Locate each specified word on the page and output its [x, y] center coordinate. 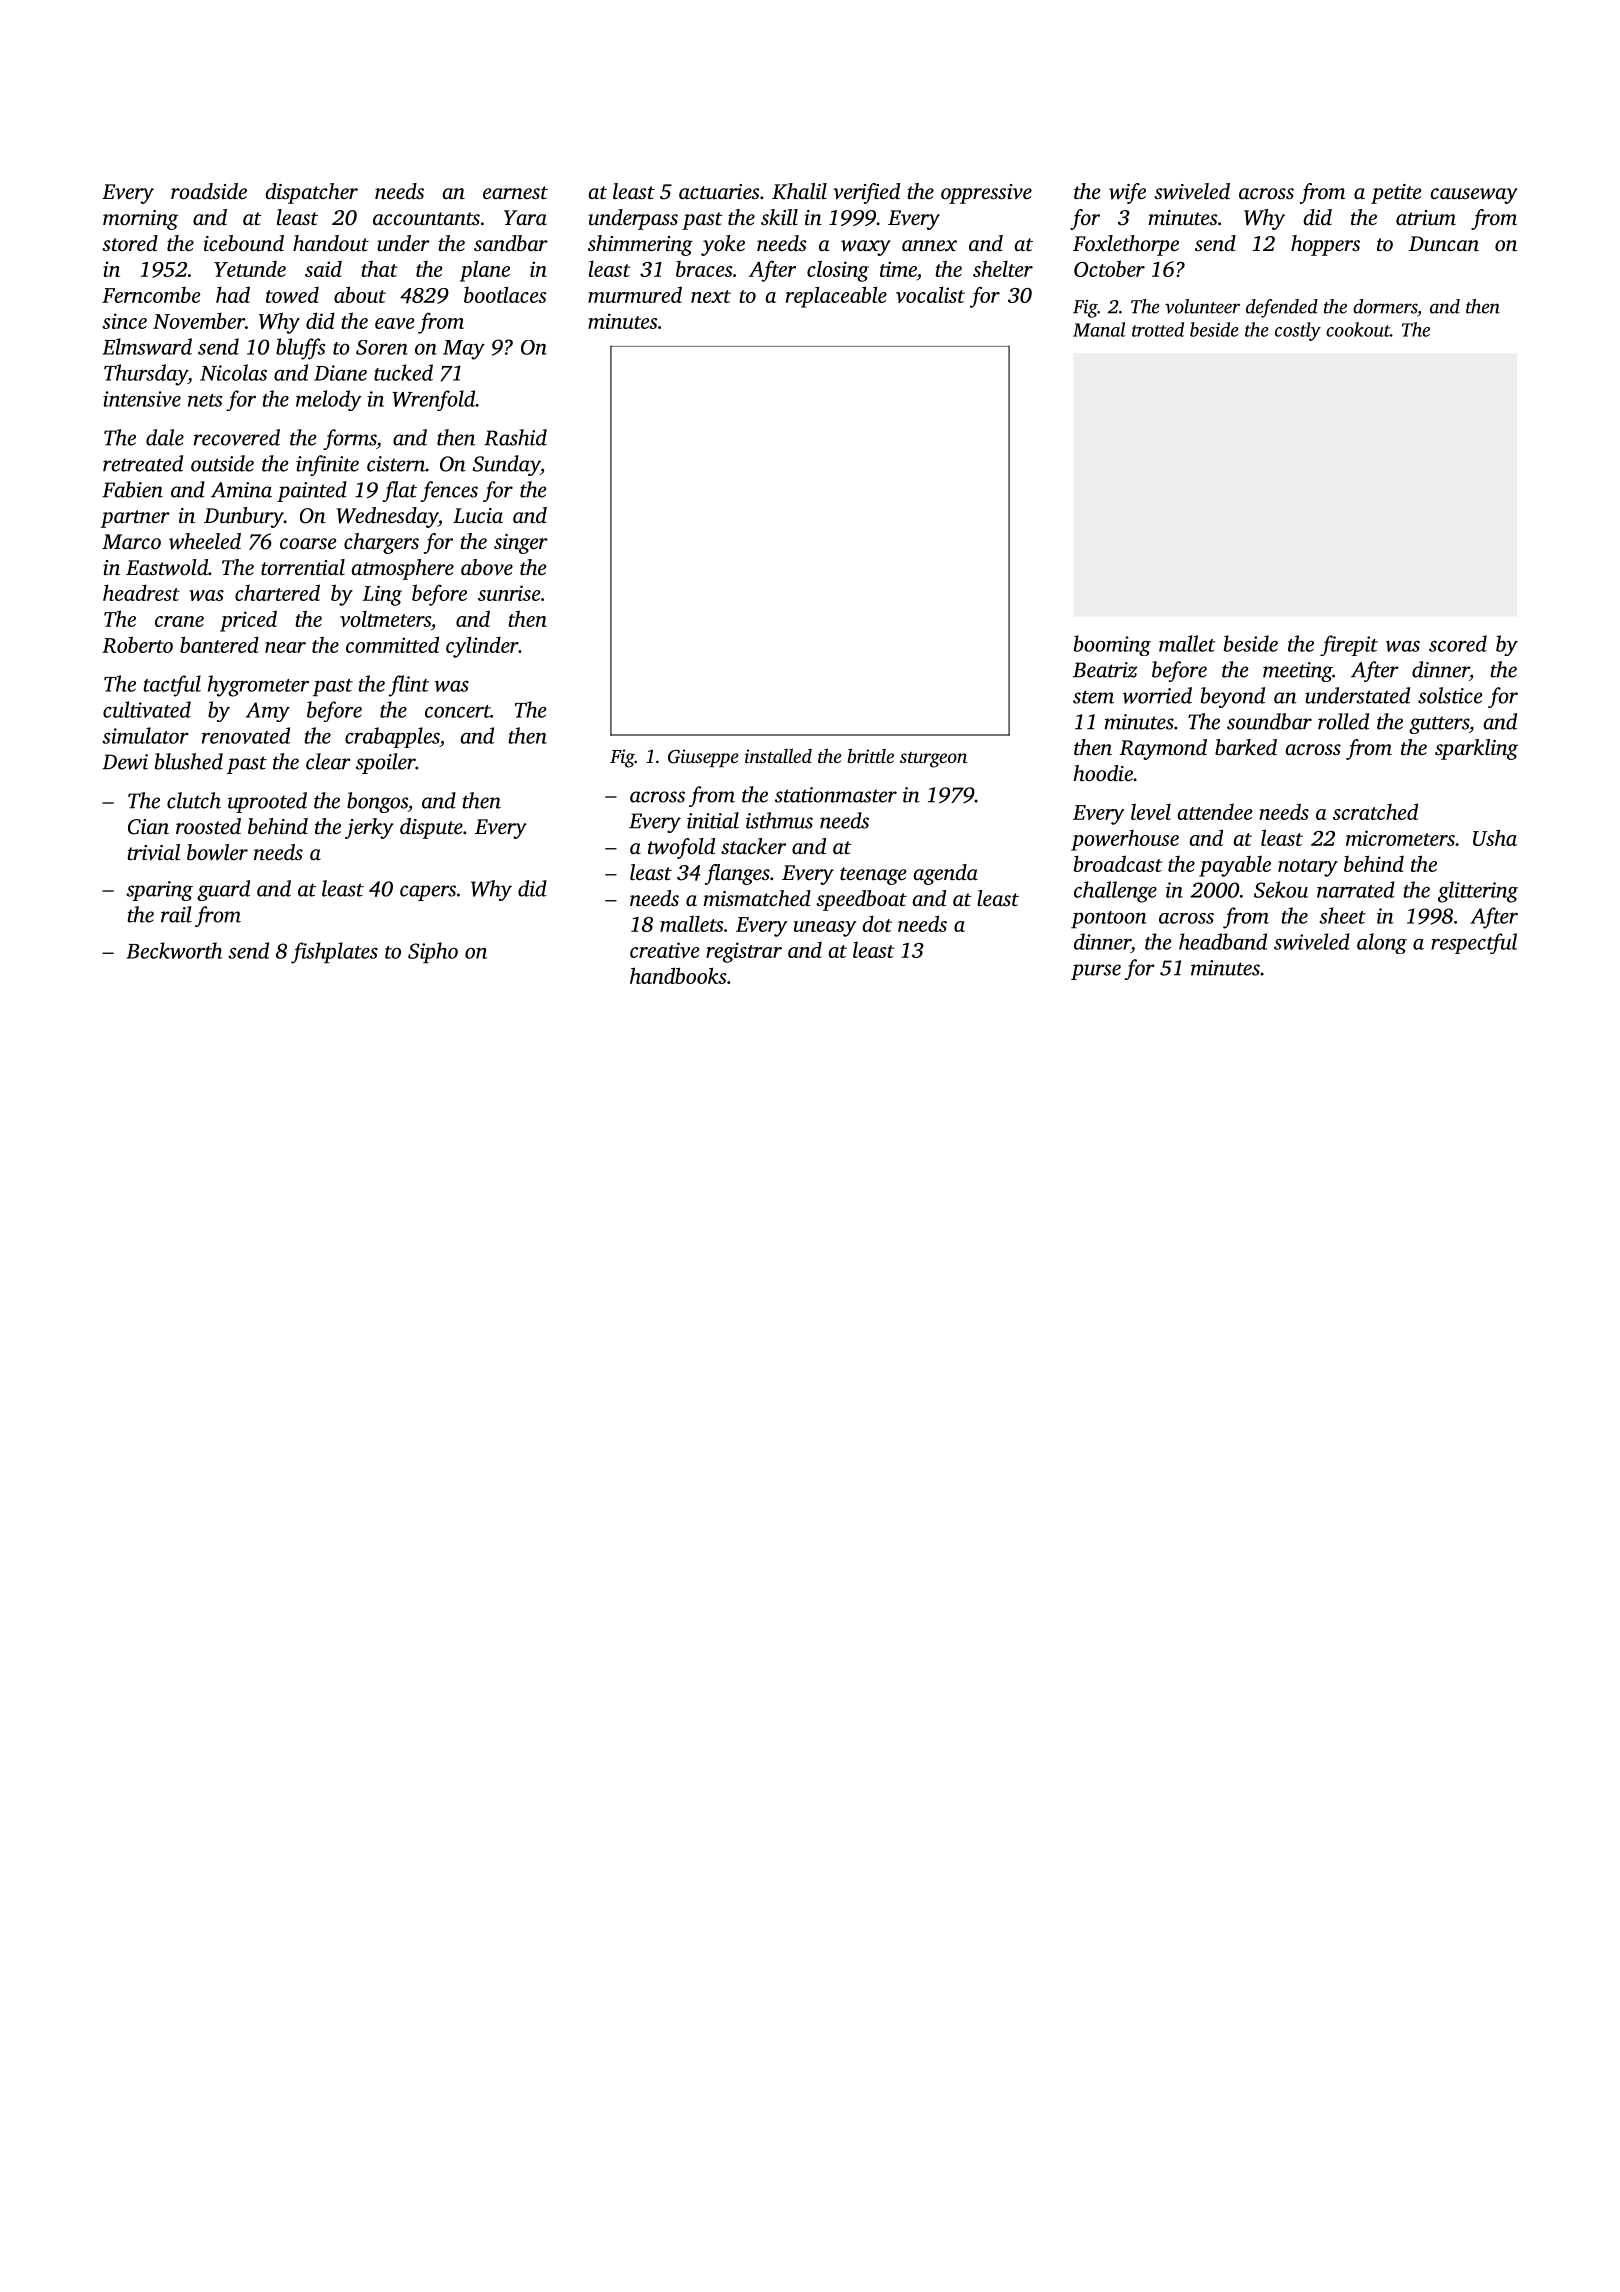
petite [1396, 194]
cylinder [482, 647]
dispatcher [311, 193]
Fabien [132, 489]
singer [521, 544]
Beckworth [174, 950]
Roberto [137, 644]
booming [1112, 645]
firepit [1349, 645]
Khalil [799, 191]
